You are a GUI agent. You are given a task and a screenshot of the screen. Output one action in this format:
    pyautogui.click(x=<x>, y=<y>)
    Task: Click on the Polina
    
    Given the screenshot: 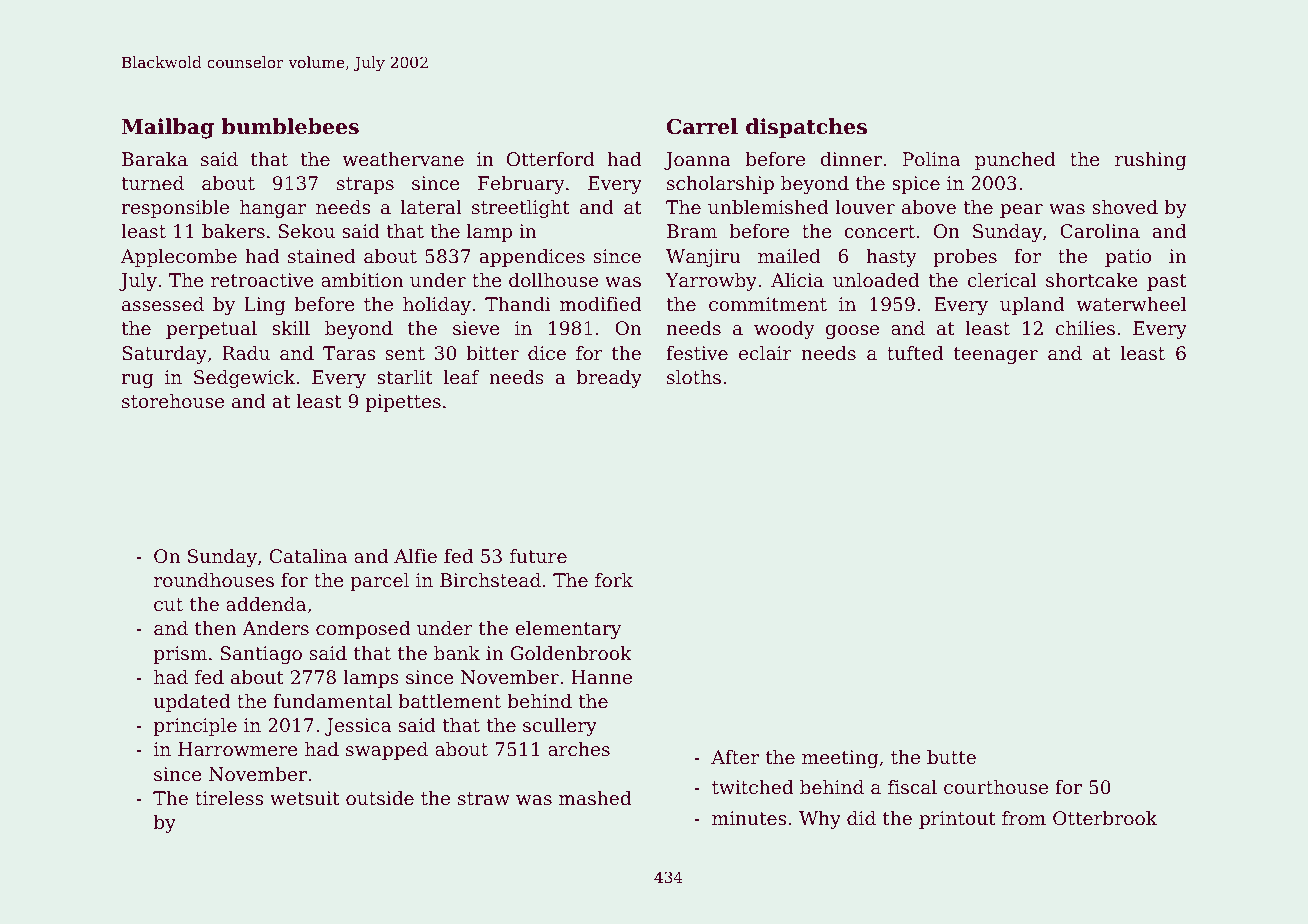 What is the action you would take?
    pyautogui.click(x=931, y=159)
